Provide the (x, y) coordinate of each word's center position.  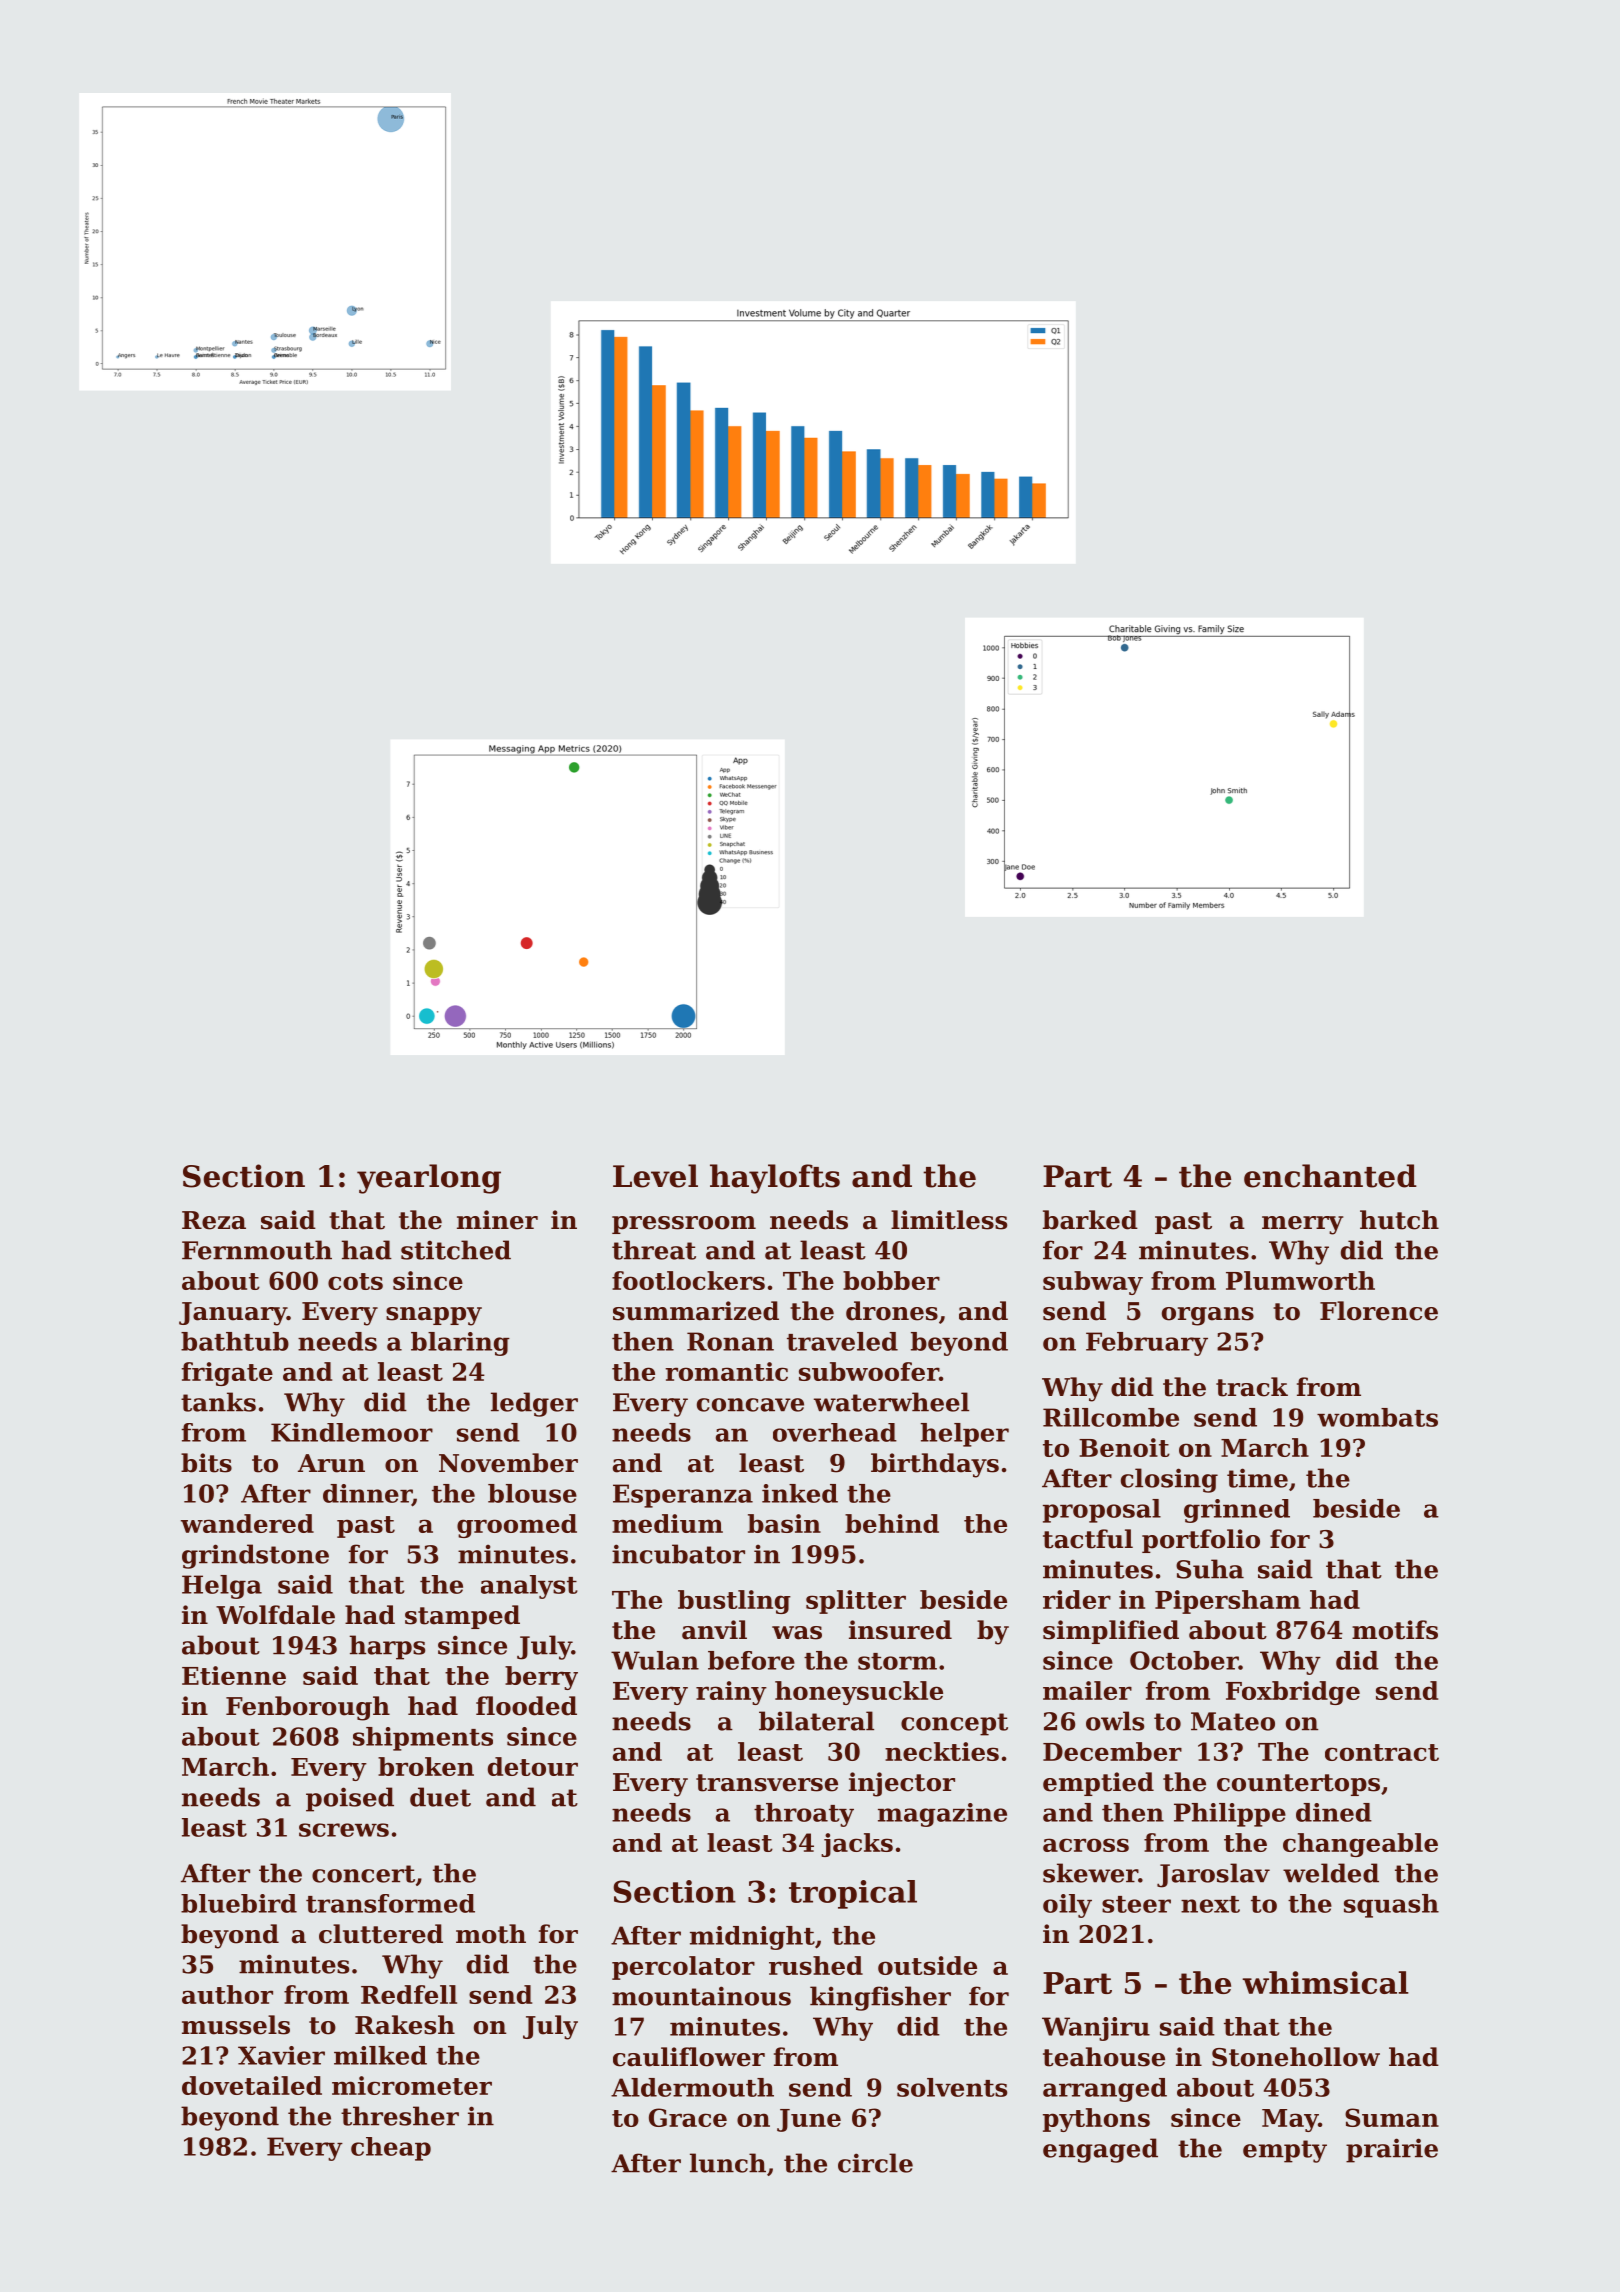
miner (497, 1220)
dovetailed (252, 2085)
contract (1382, 1752)
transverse (767, 1783)
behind (892, 1523)
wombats (1377, 1417)
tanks (218, 1402)
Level (655, 1176)
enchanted (1330, 1176)
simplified (1111, 1632)
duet (440, 1797)
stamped (462, 1617)
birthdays (935, 1465)
